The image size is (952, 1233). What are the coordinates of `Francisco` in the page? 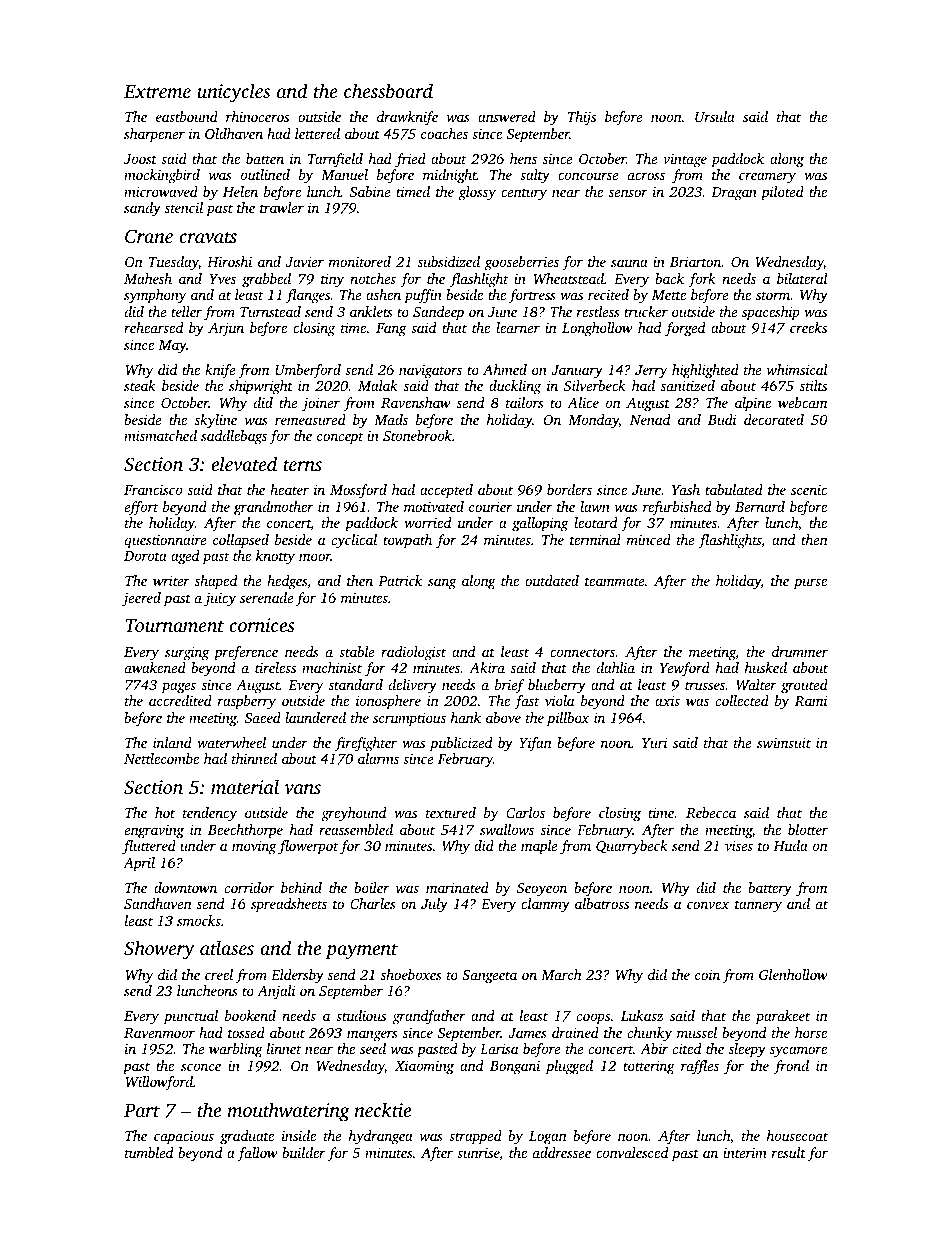 It's located at (153, 490).
